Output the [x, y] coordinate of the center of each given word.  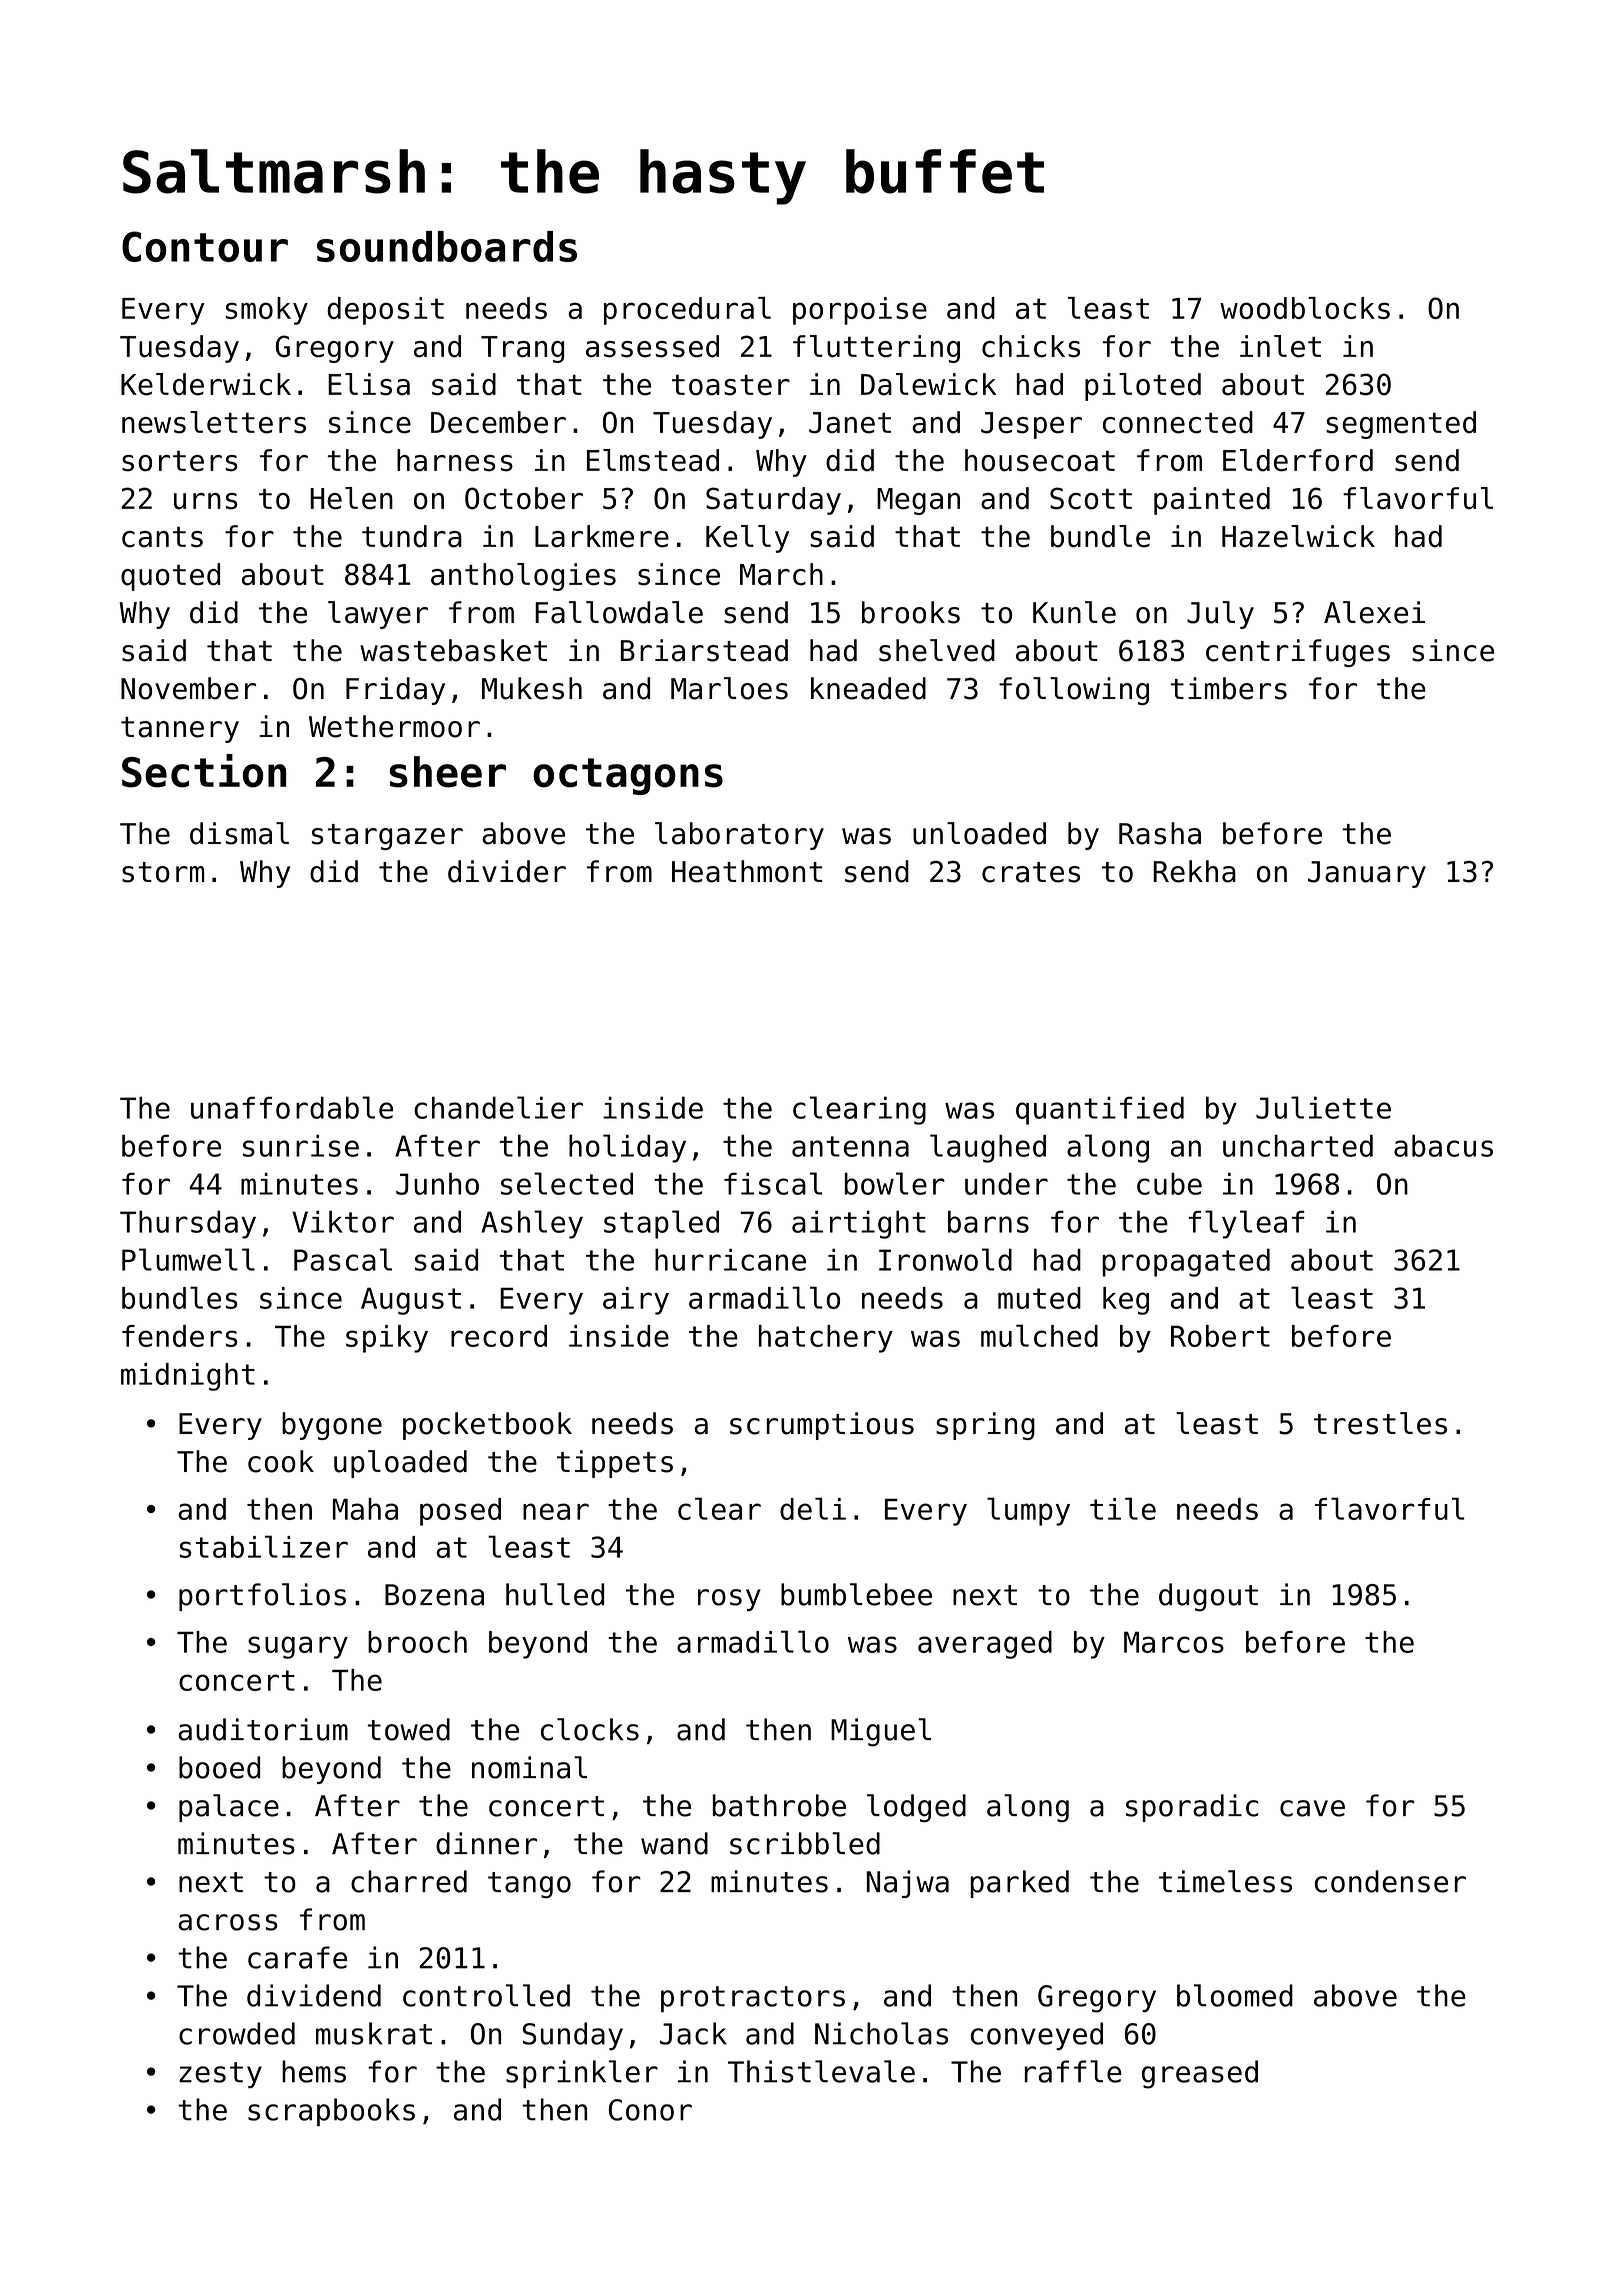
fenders [180, 1336]
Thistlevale [821, 2071]
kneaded [868, 688]
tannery [180, 730]
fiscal [773, 1183]
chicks [1031, 346]
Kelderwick [206, 384]
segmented [1401, 425]
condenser [1390, 1881]
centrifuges [1298, 653]
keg [1126, 1301]
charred [409, 1881]
